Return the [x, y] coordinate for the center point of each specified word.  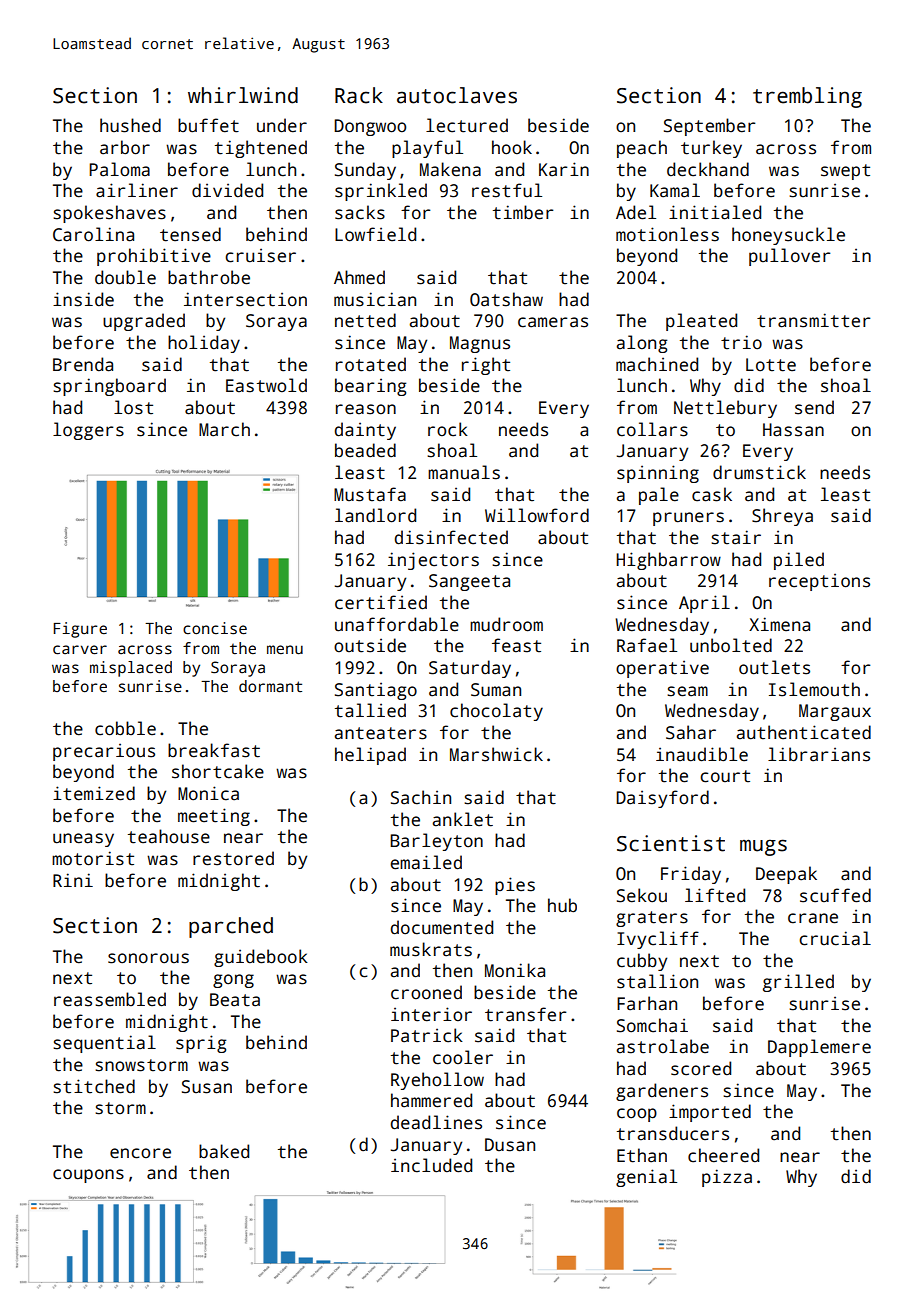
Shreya [782, 517]
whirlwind [243, 95]
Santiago [376, 691]
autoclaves [457, 95]
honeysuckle [788, 236]
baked [224, 1151]
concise [215, 628]
